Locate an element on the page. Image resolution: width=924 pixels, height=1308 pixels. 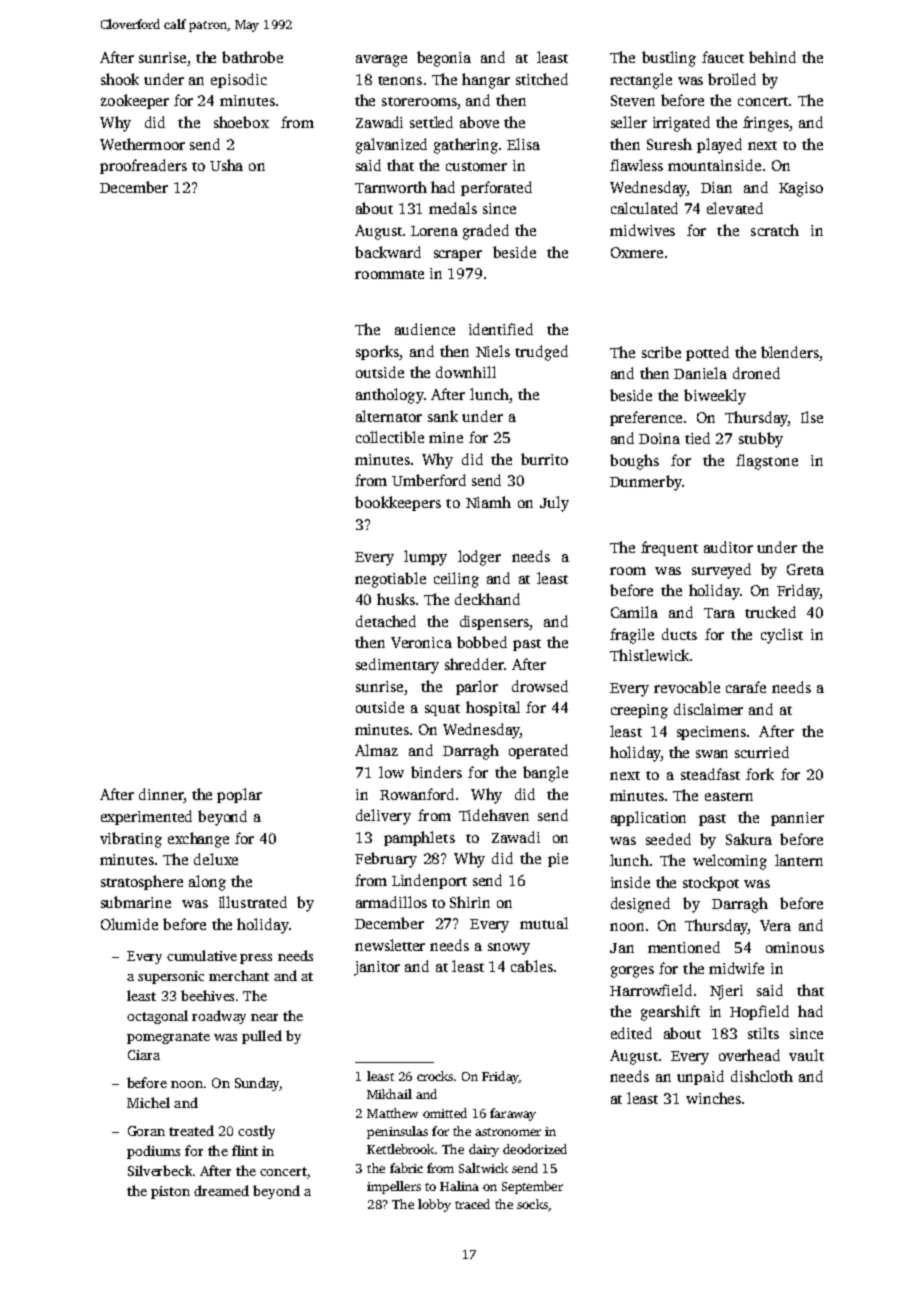
Steven is located at coordinates (633, 100).
